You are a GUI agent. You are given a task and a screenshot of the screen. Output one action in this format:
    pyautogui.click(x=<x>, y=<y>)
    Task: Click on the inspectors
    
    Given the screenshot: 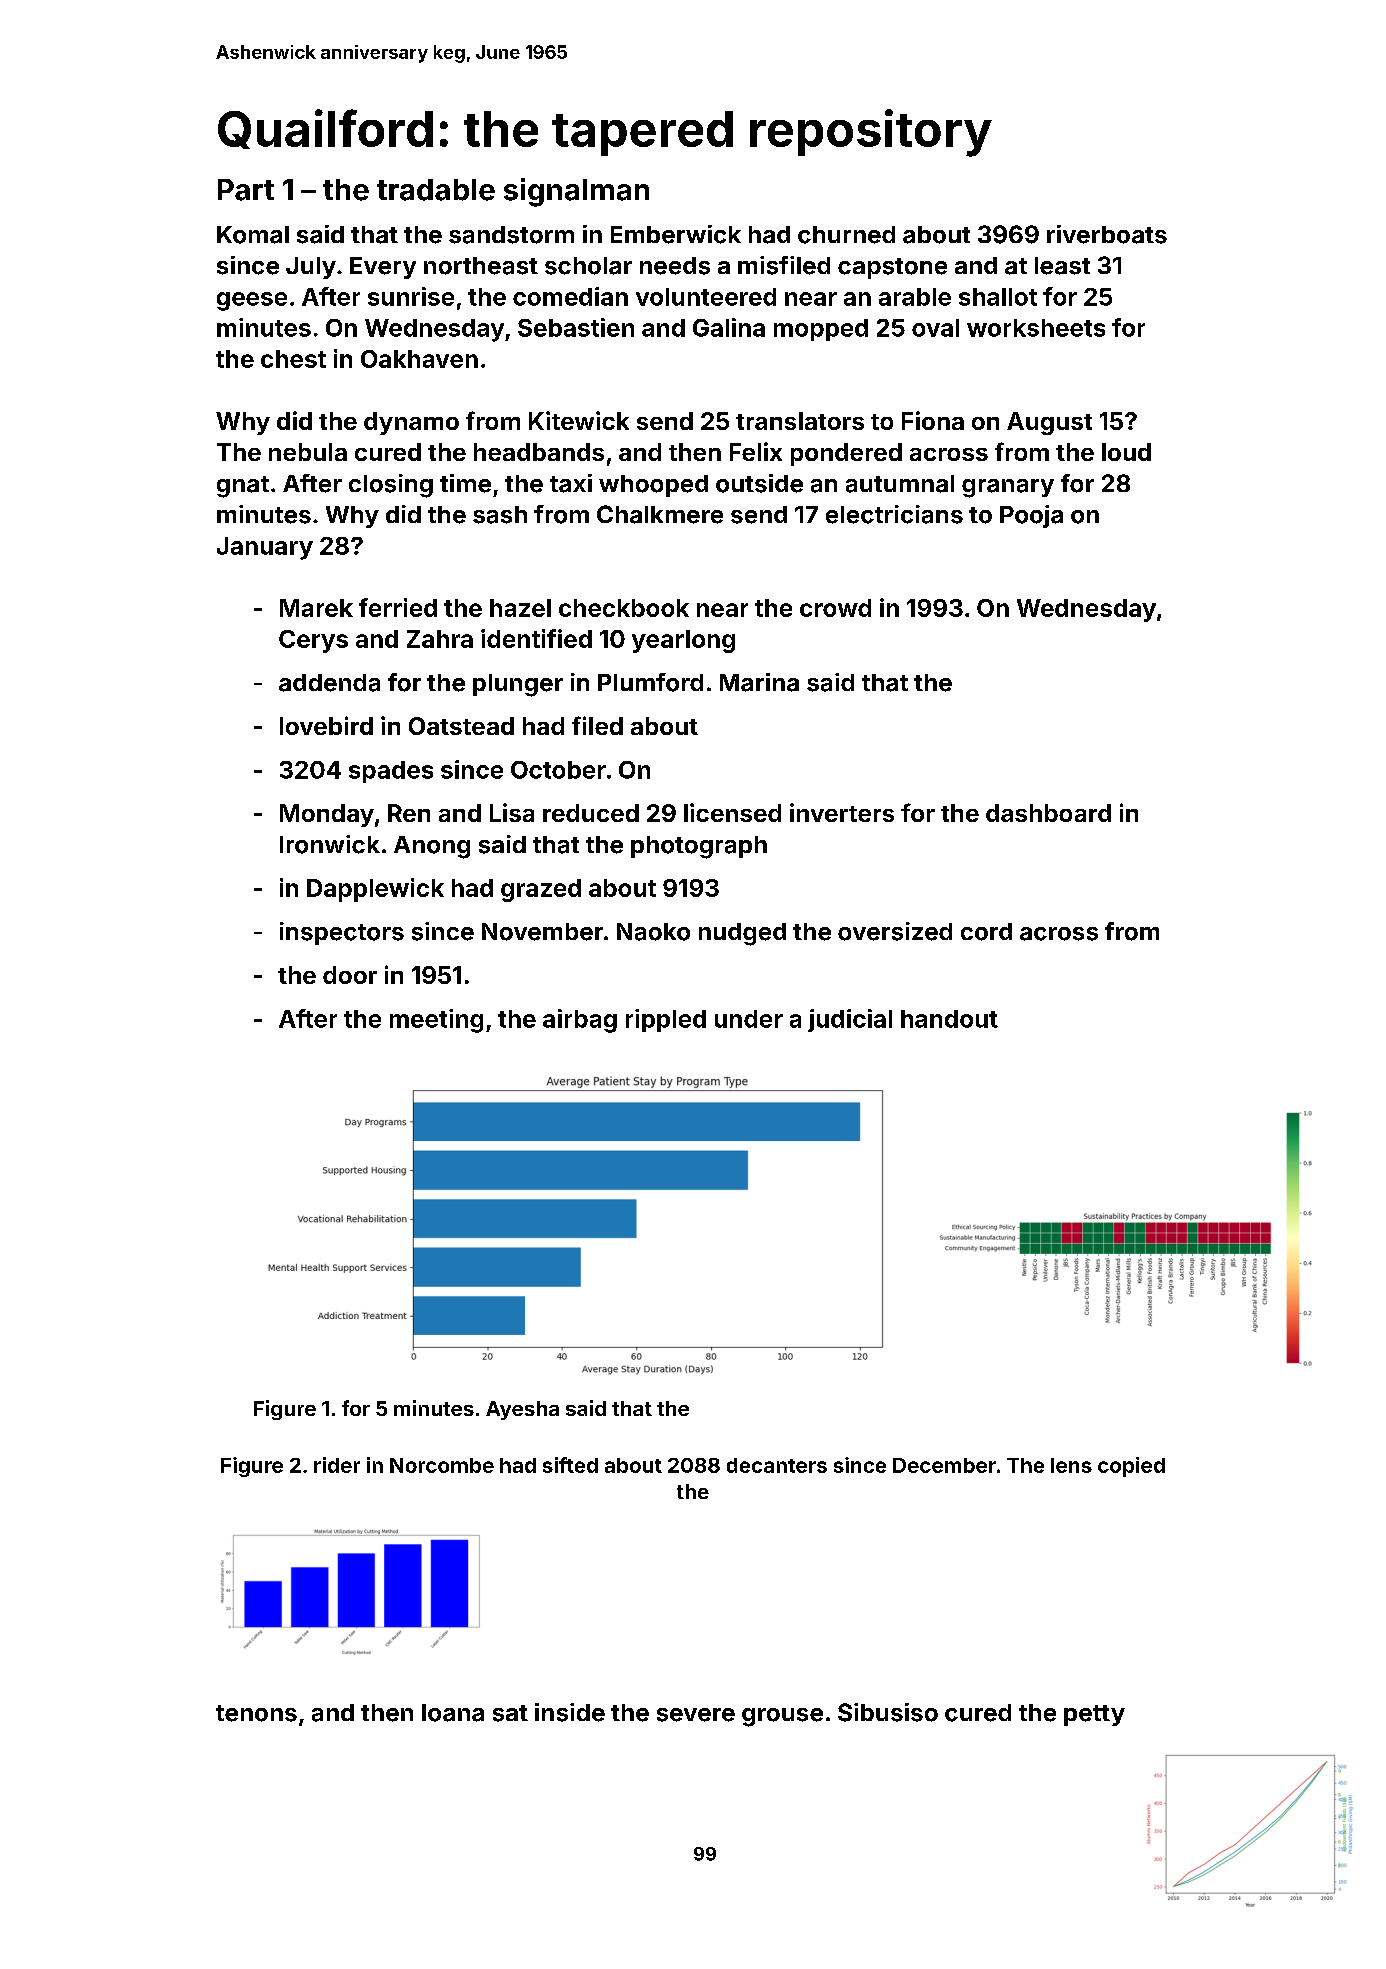 What is the action you would take?
    pyautogui.click(x=342, y=933)
